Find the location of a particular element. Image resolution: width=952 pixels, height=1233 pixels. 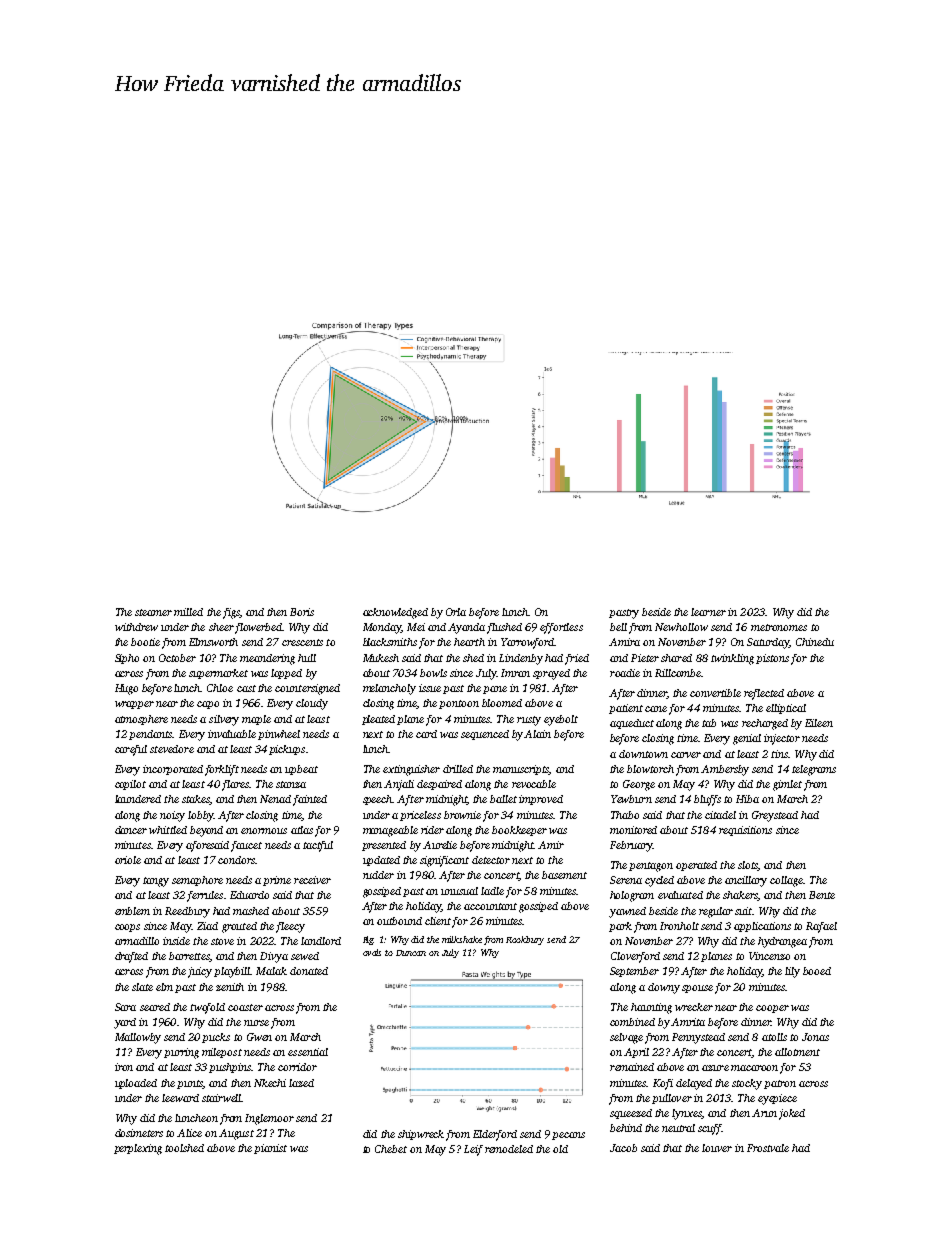

Cloverford is located at coordinates (635, 957).
